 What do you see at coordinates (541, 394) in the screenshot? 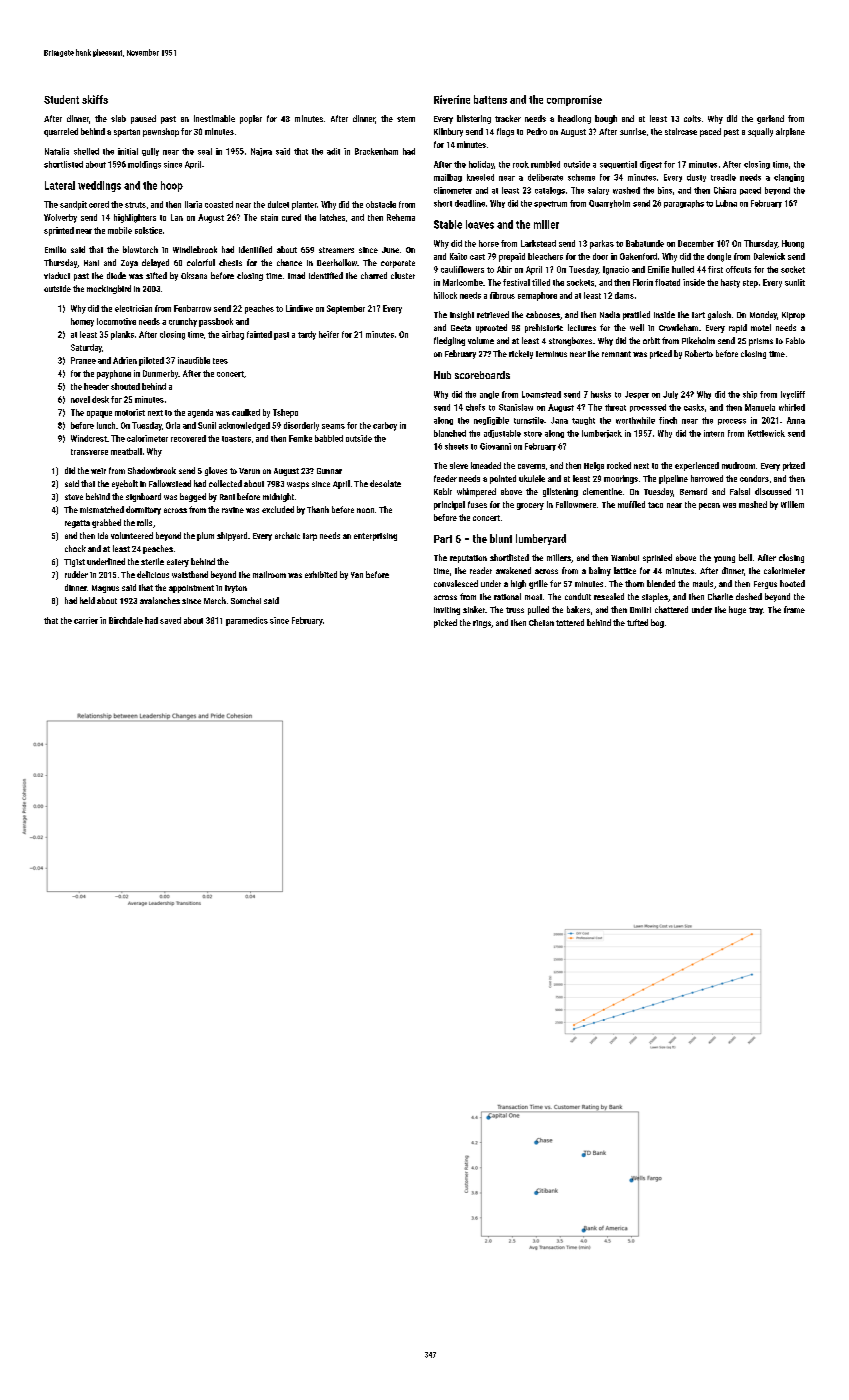
I see `Loamstead` at bounding box center [541, 394].
